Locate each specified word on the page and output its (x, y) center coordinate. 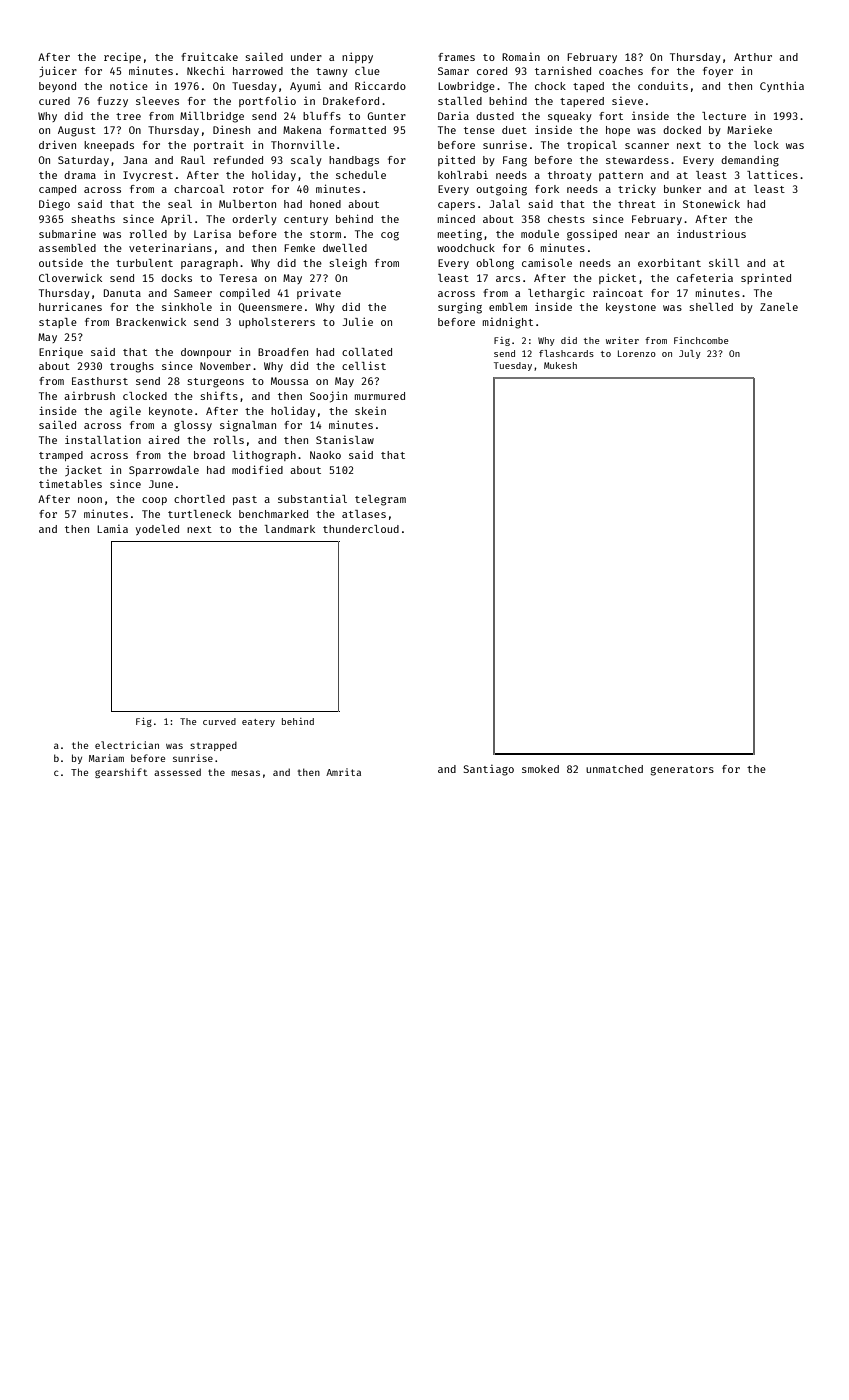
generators (682, 771)
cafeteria (705, 277)
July (690, 354)
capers (456, 206)
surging (460, 308)
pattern (621, 176)
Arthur (753, 57)
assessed (177, 772)
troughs (132, 367)
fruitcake (209, 57)
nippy (357, 57)
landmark (290, 529)
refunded (238, 160)
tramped (61, 456)
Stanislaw (345, 440)
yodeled (157, 530)
